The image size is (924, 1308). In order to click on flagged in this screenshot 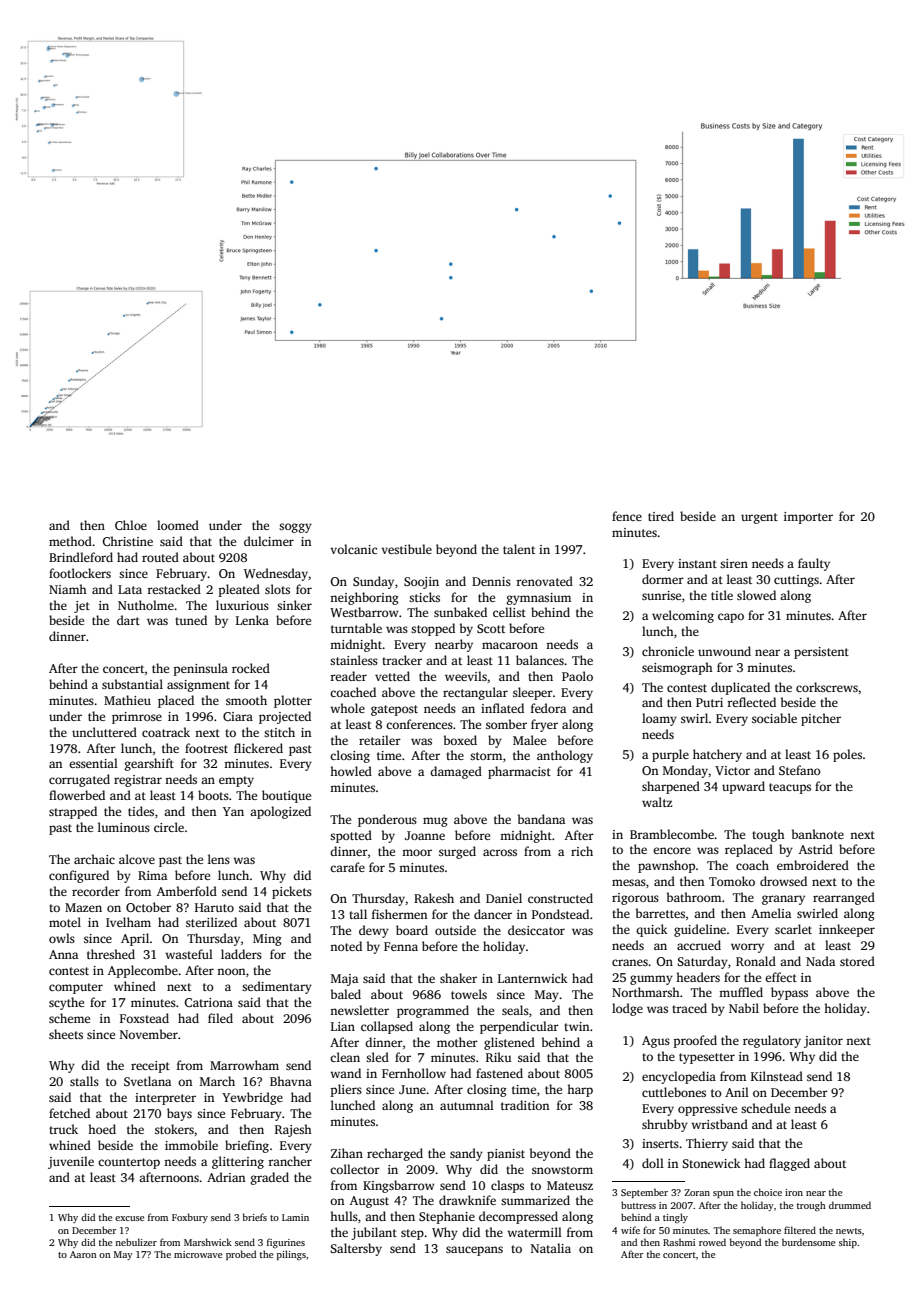, I will do `click(789, 1164)`.
